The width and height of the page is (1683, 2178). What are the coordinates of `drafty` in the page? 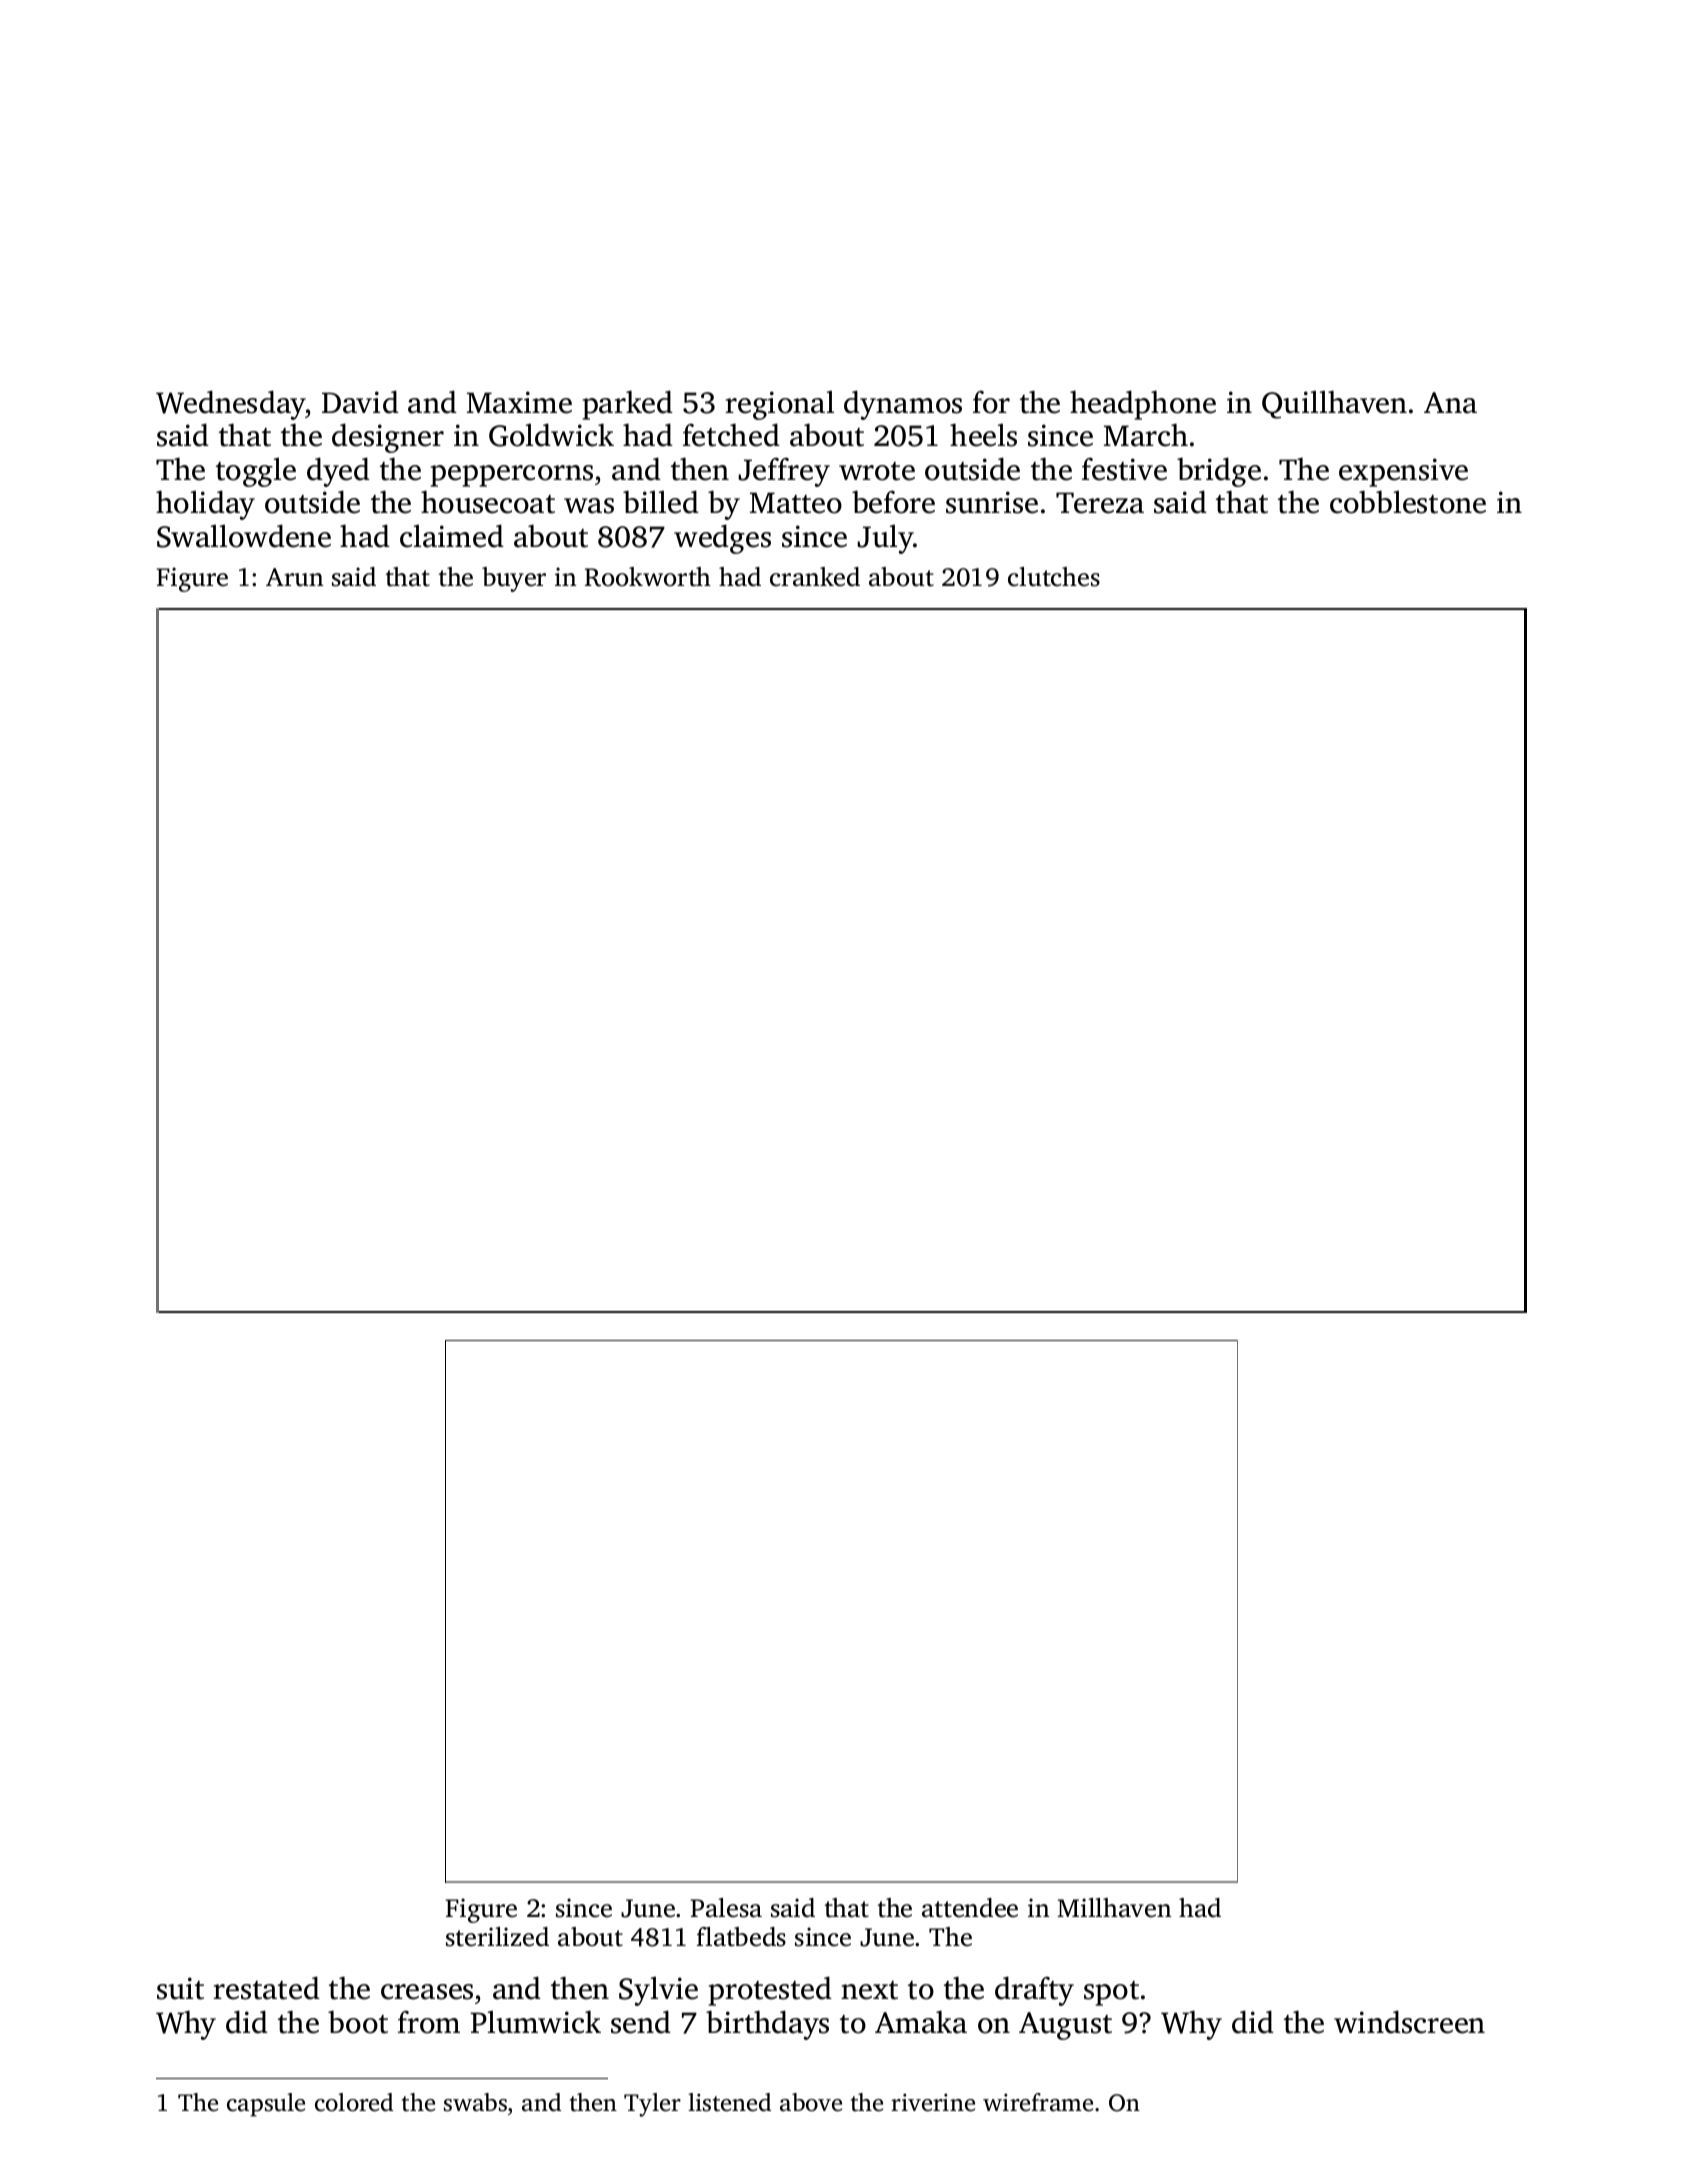 It's located at (1034, 1991).
